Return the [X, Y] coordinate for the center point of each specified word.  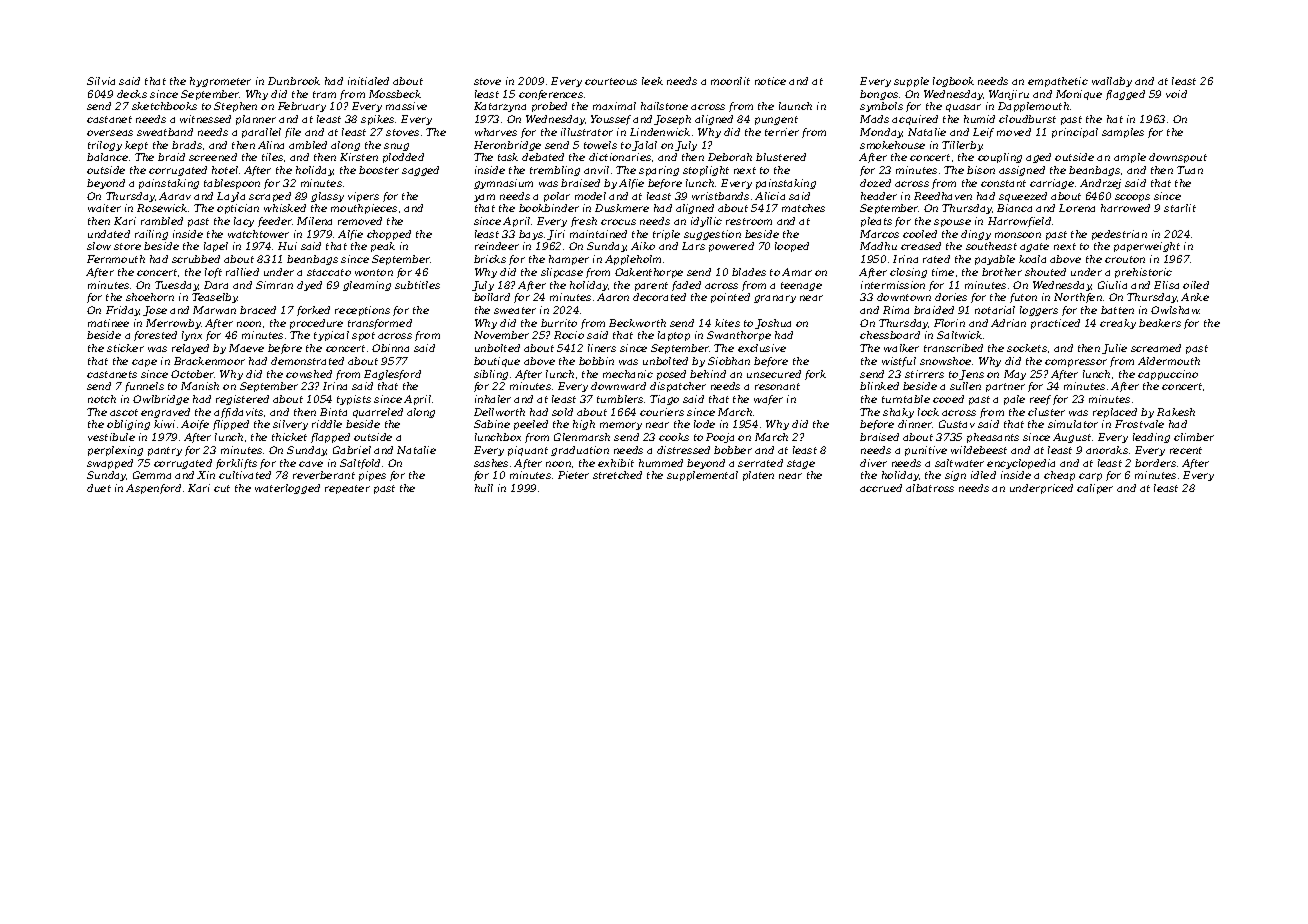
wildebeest [979, 450]
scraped [270, 197]
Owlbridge [161, 400]
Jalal [644, 146]
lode [704, 424]
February [302, 107]
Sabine [492, 424]
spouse [952, 223]
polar [557, 197]
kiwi [164, 424]
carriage [1052, 184]
